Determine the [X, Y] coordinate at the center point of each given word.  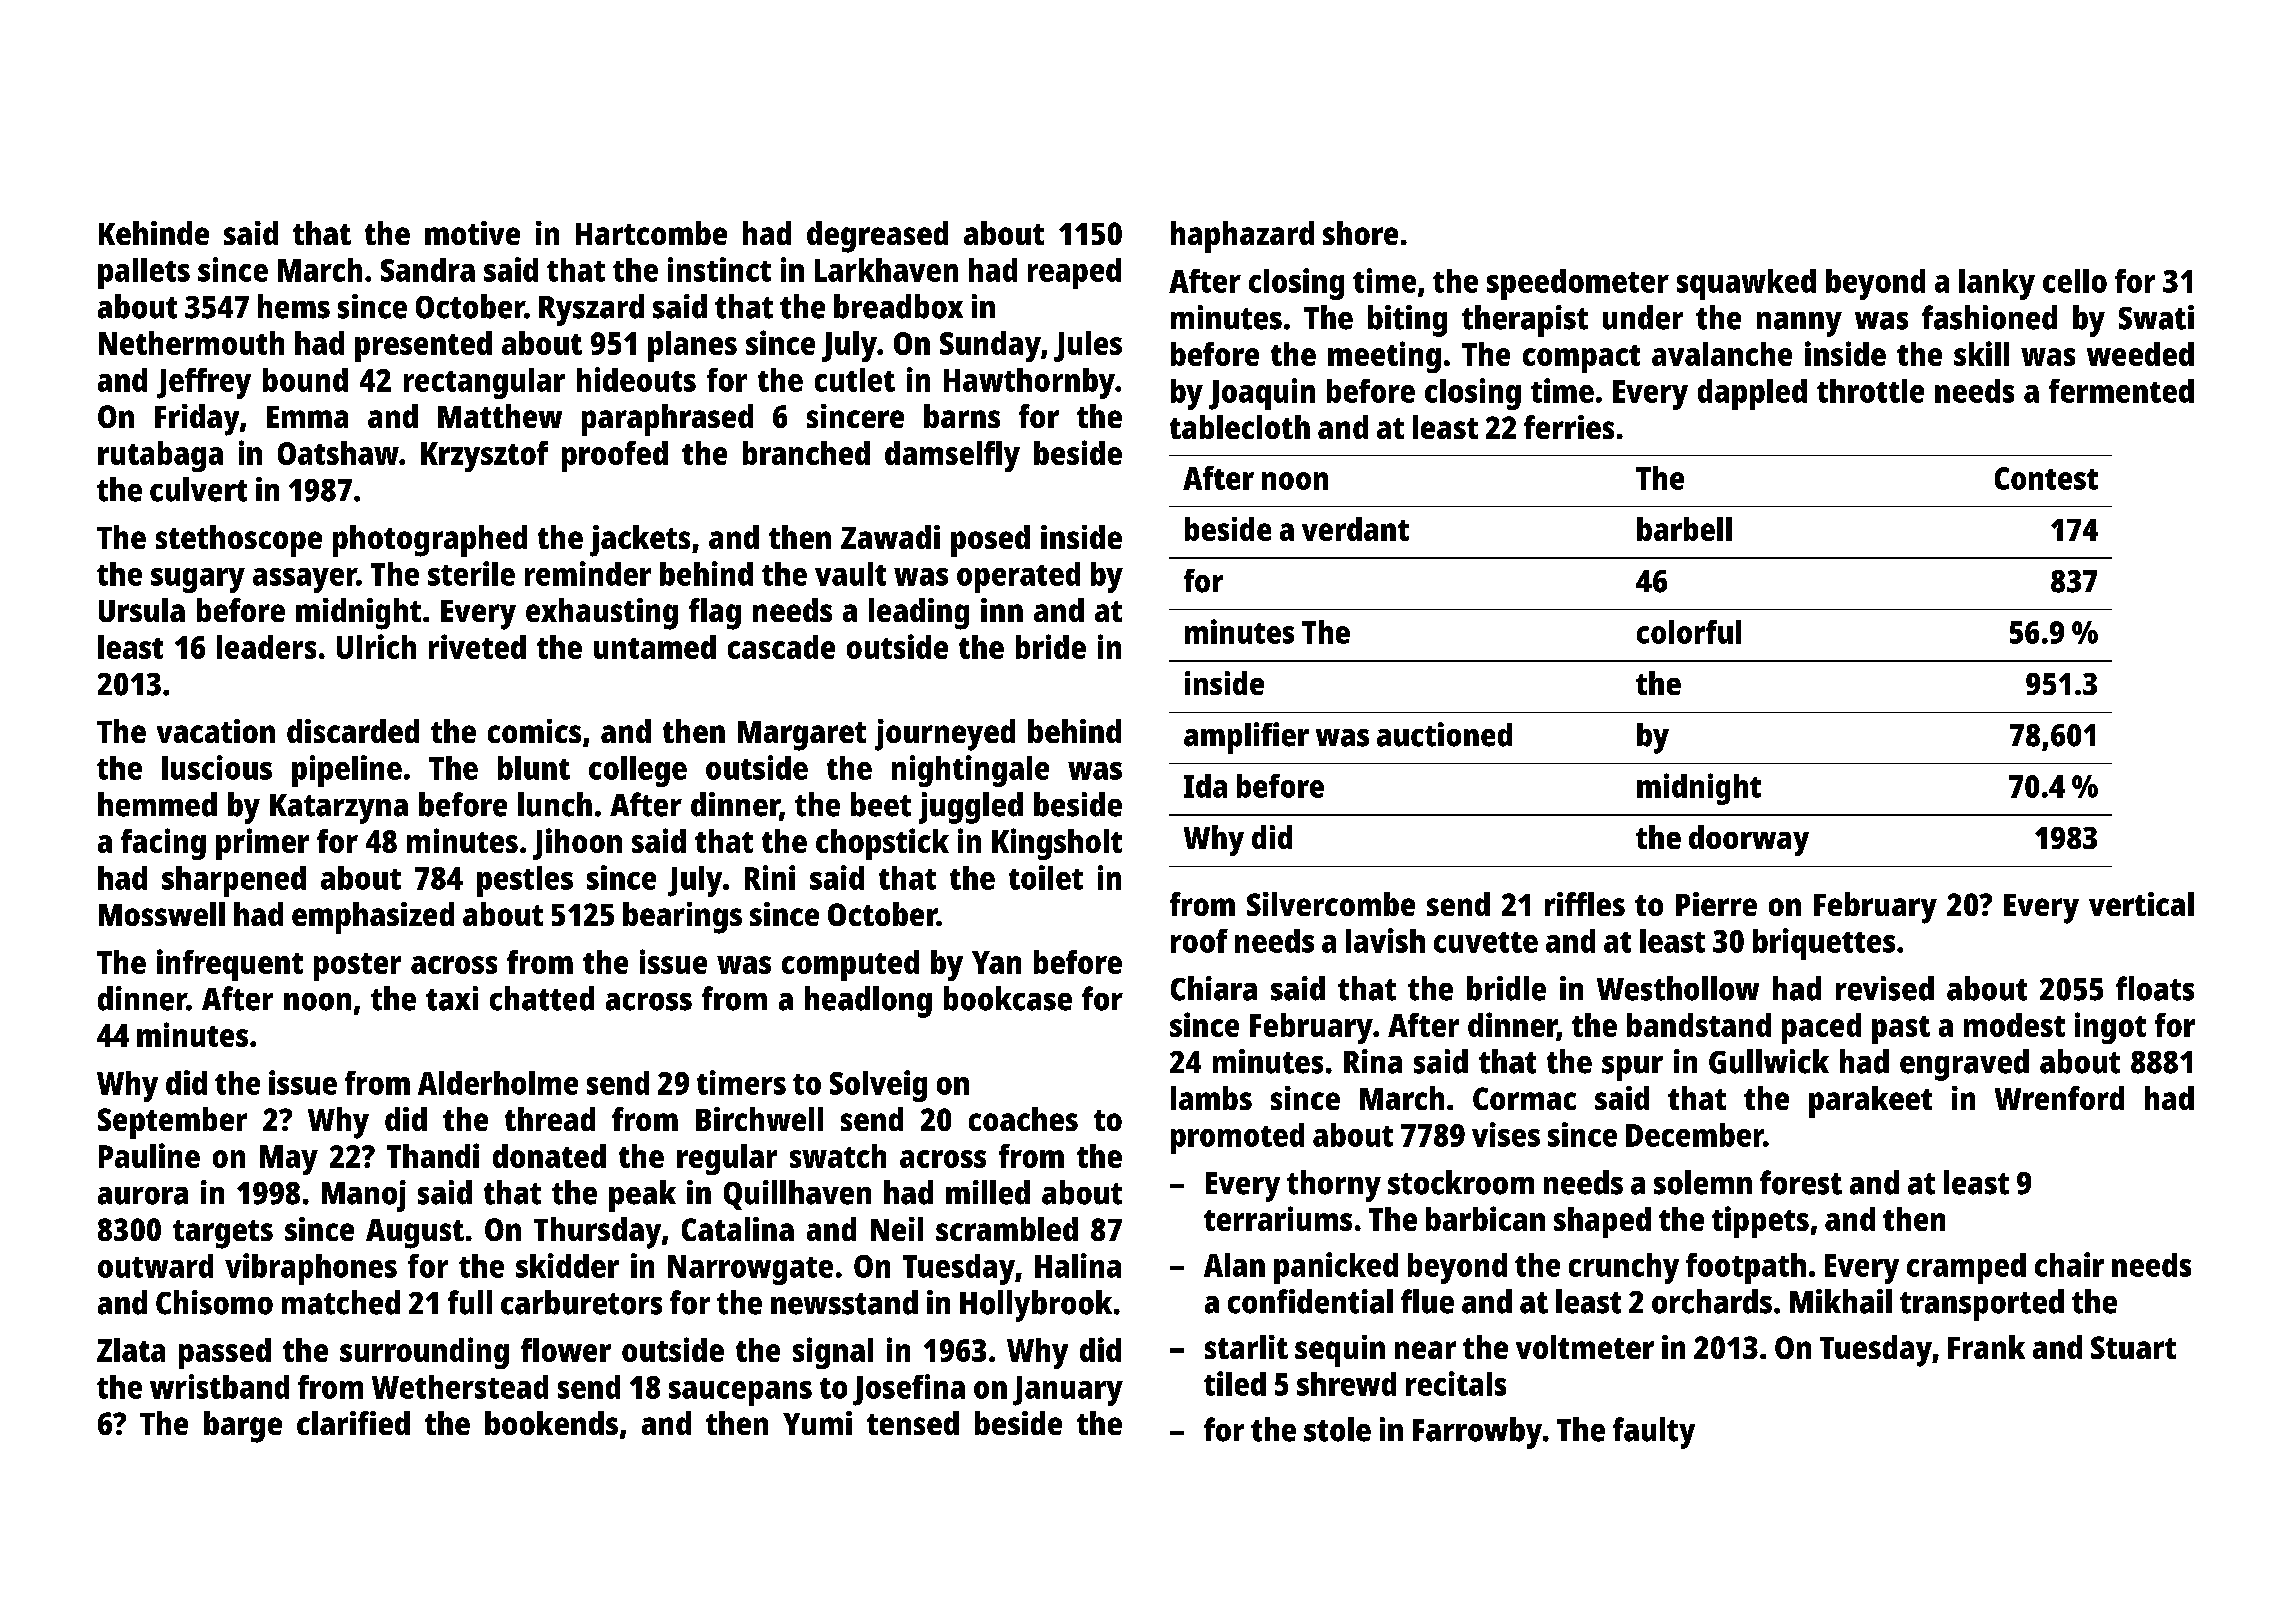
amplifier [1246, 738]
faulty [1654, 1433]
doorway [1749, 840]
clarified [353, 1423]
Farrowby [1477, 1433]
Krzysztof [484, 456]
